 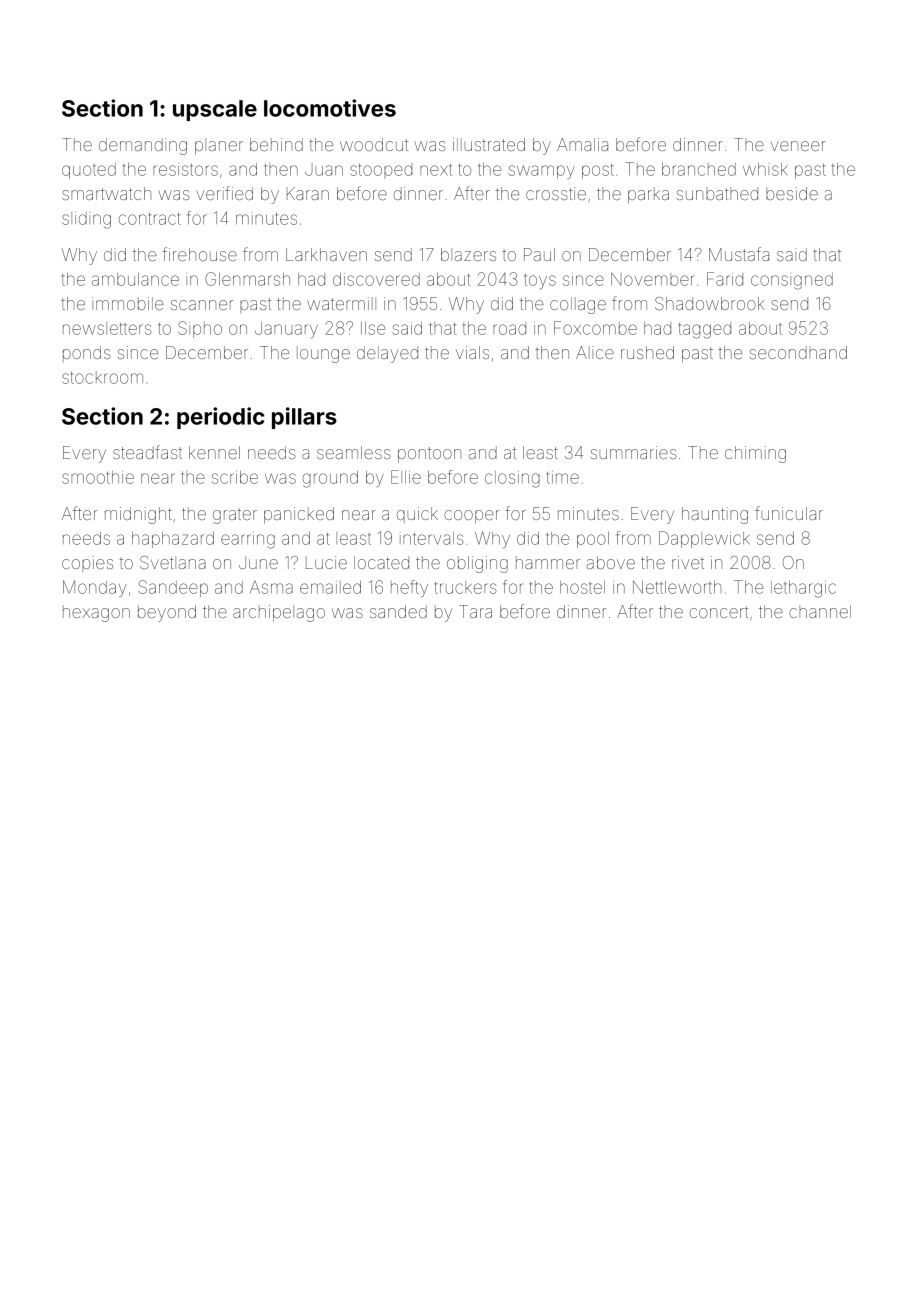 What do you see at coordinates (147, 452) in the screenshot?
I see `steadfast` at bounding box center [147, 452].
